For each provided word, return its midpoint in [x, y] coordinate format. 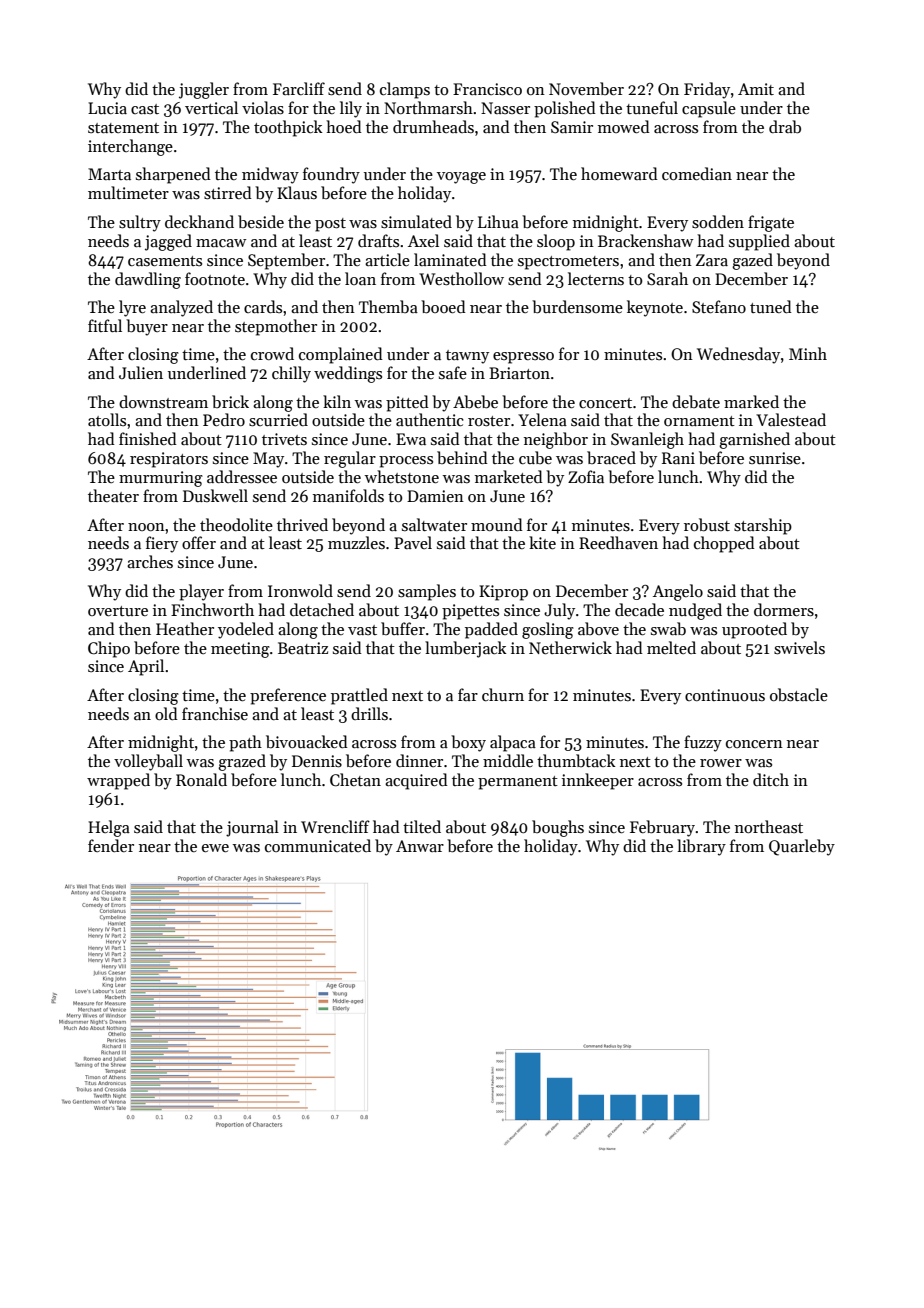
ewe [215, 848]
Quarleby [802, 847]
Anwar [420, 846]
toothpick [288, 128]
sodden [718, 222]
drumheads [433, 126]
